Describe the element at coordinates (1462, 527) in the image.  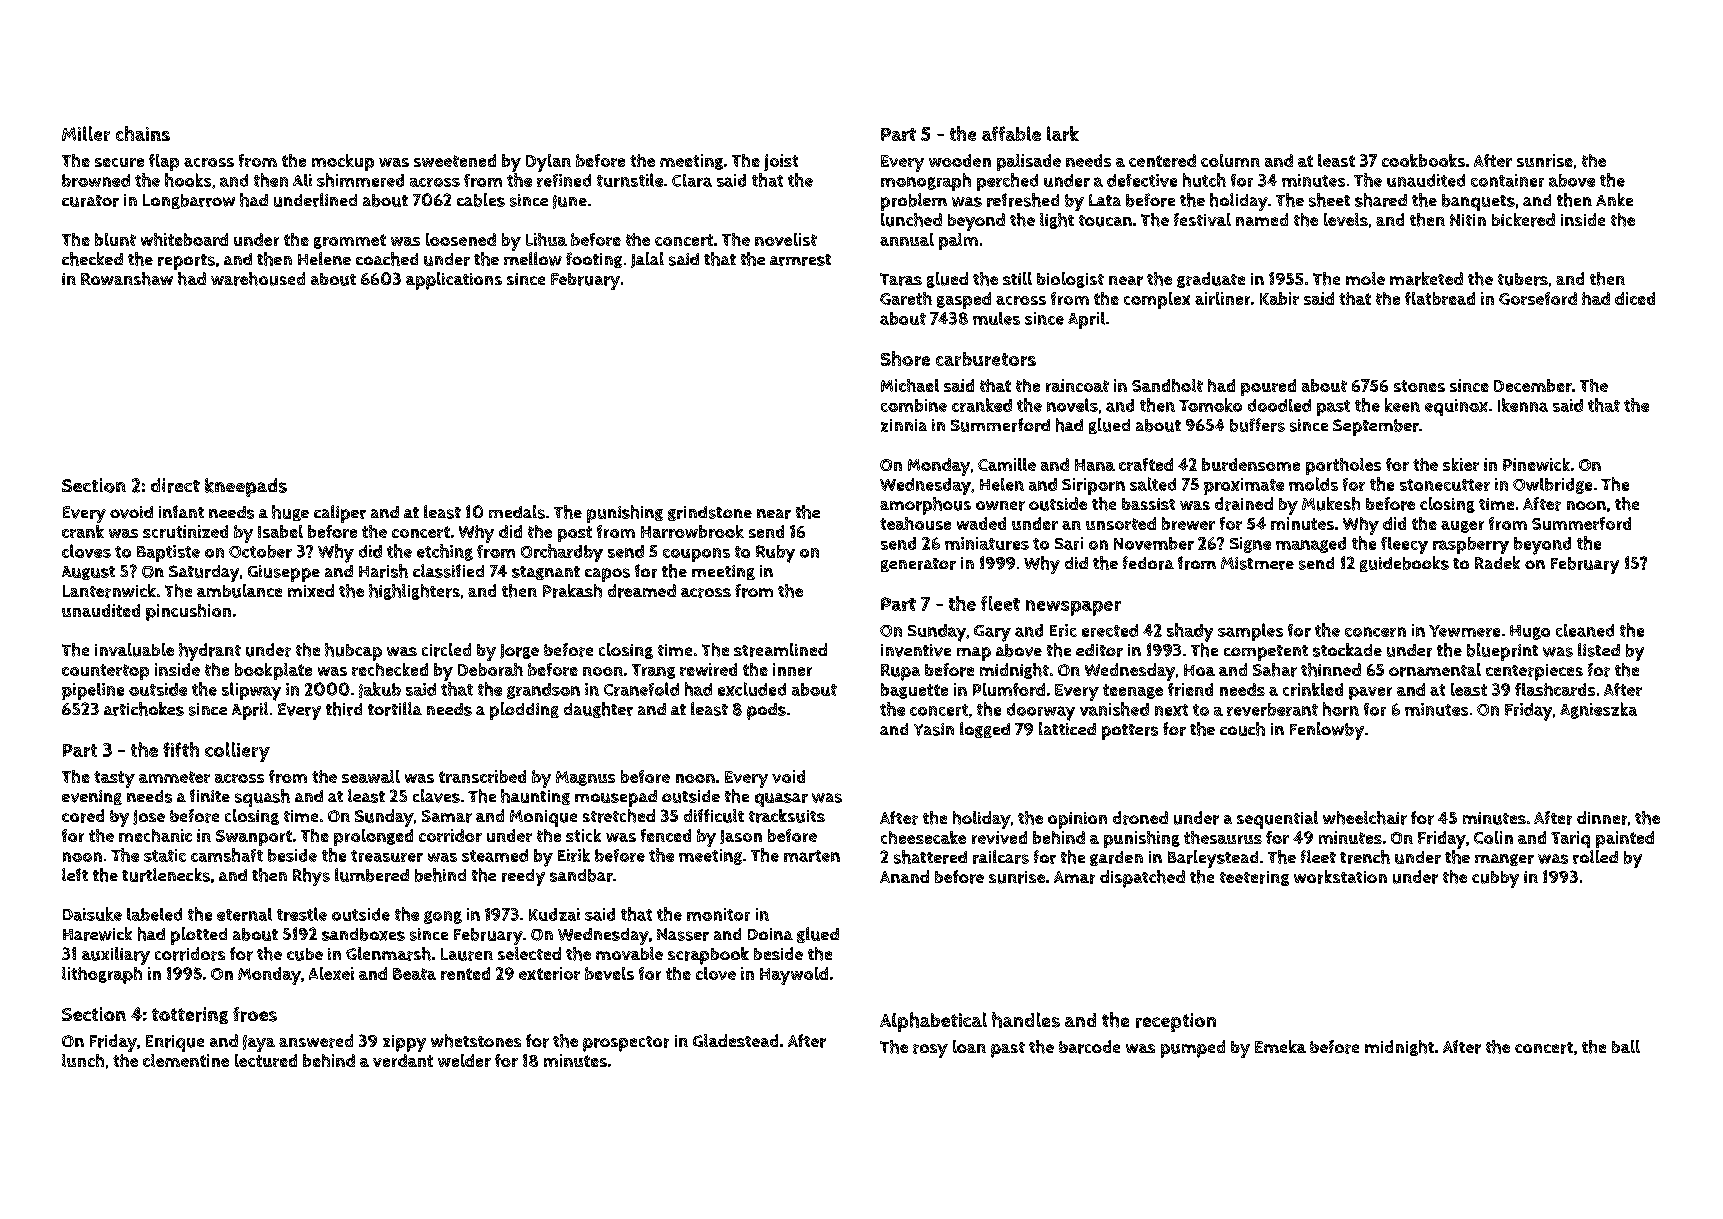
I see `auger` at that location.
